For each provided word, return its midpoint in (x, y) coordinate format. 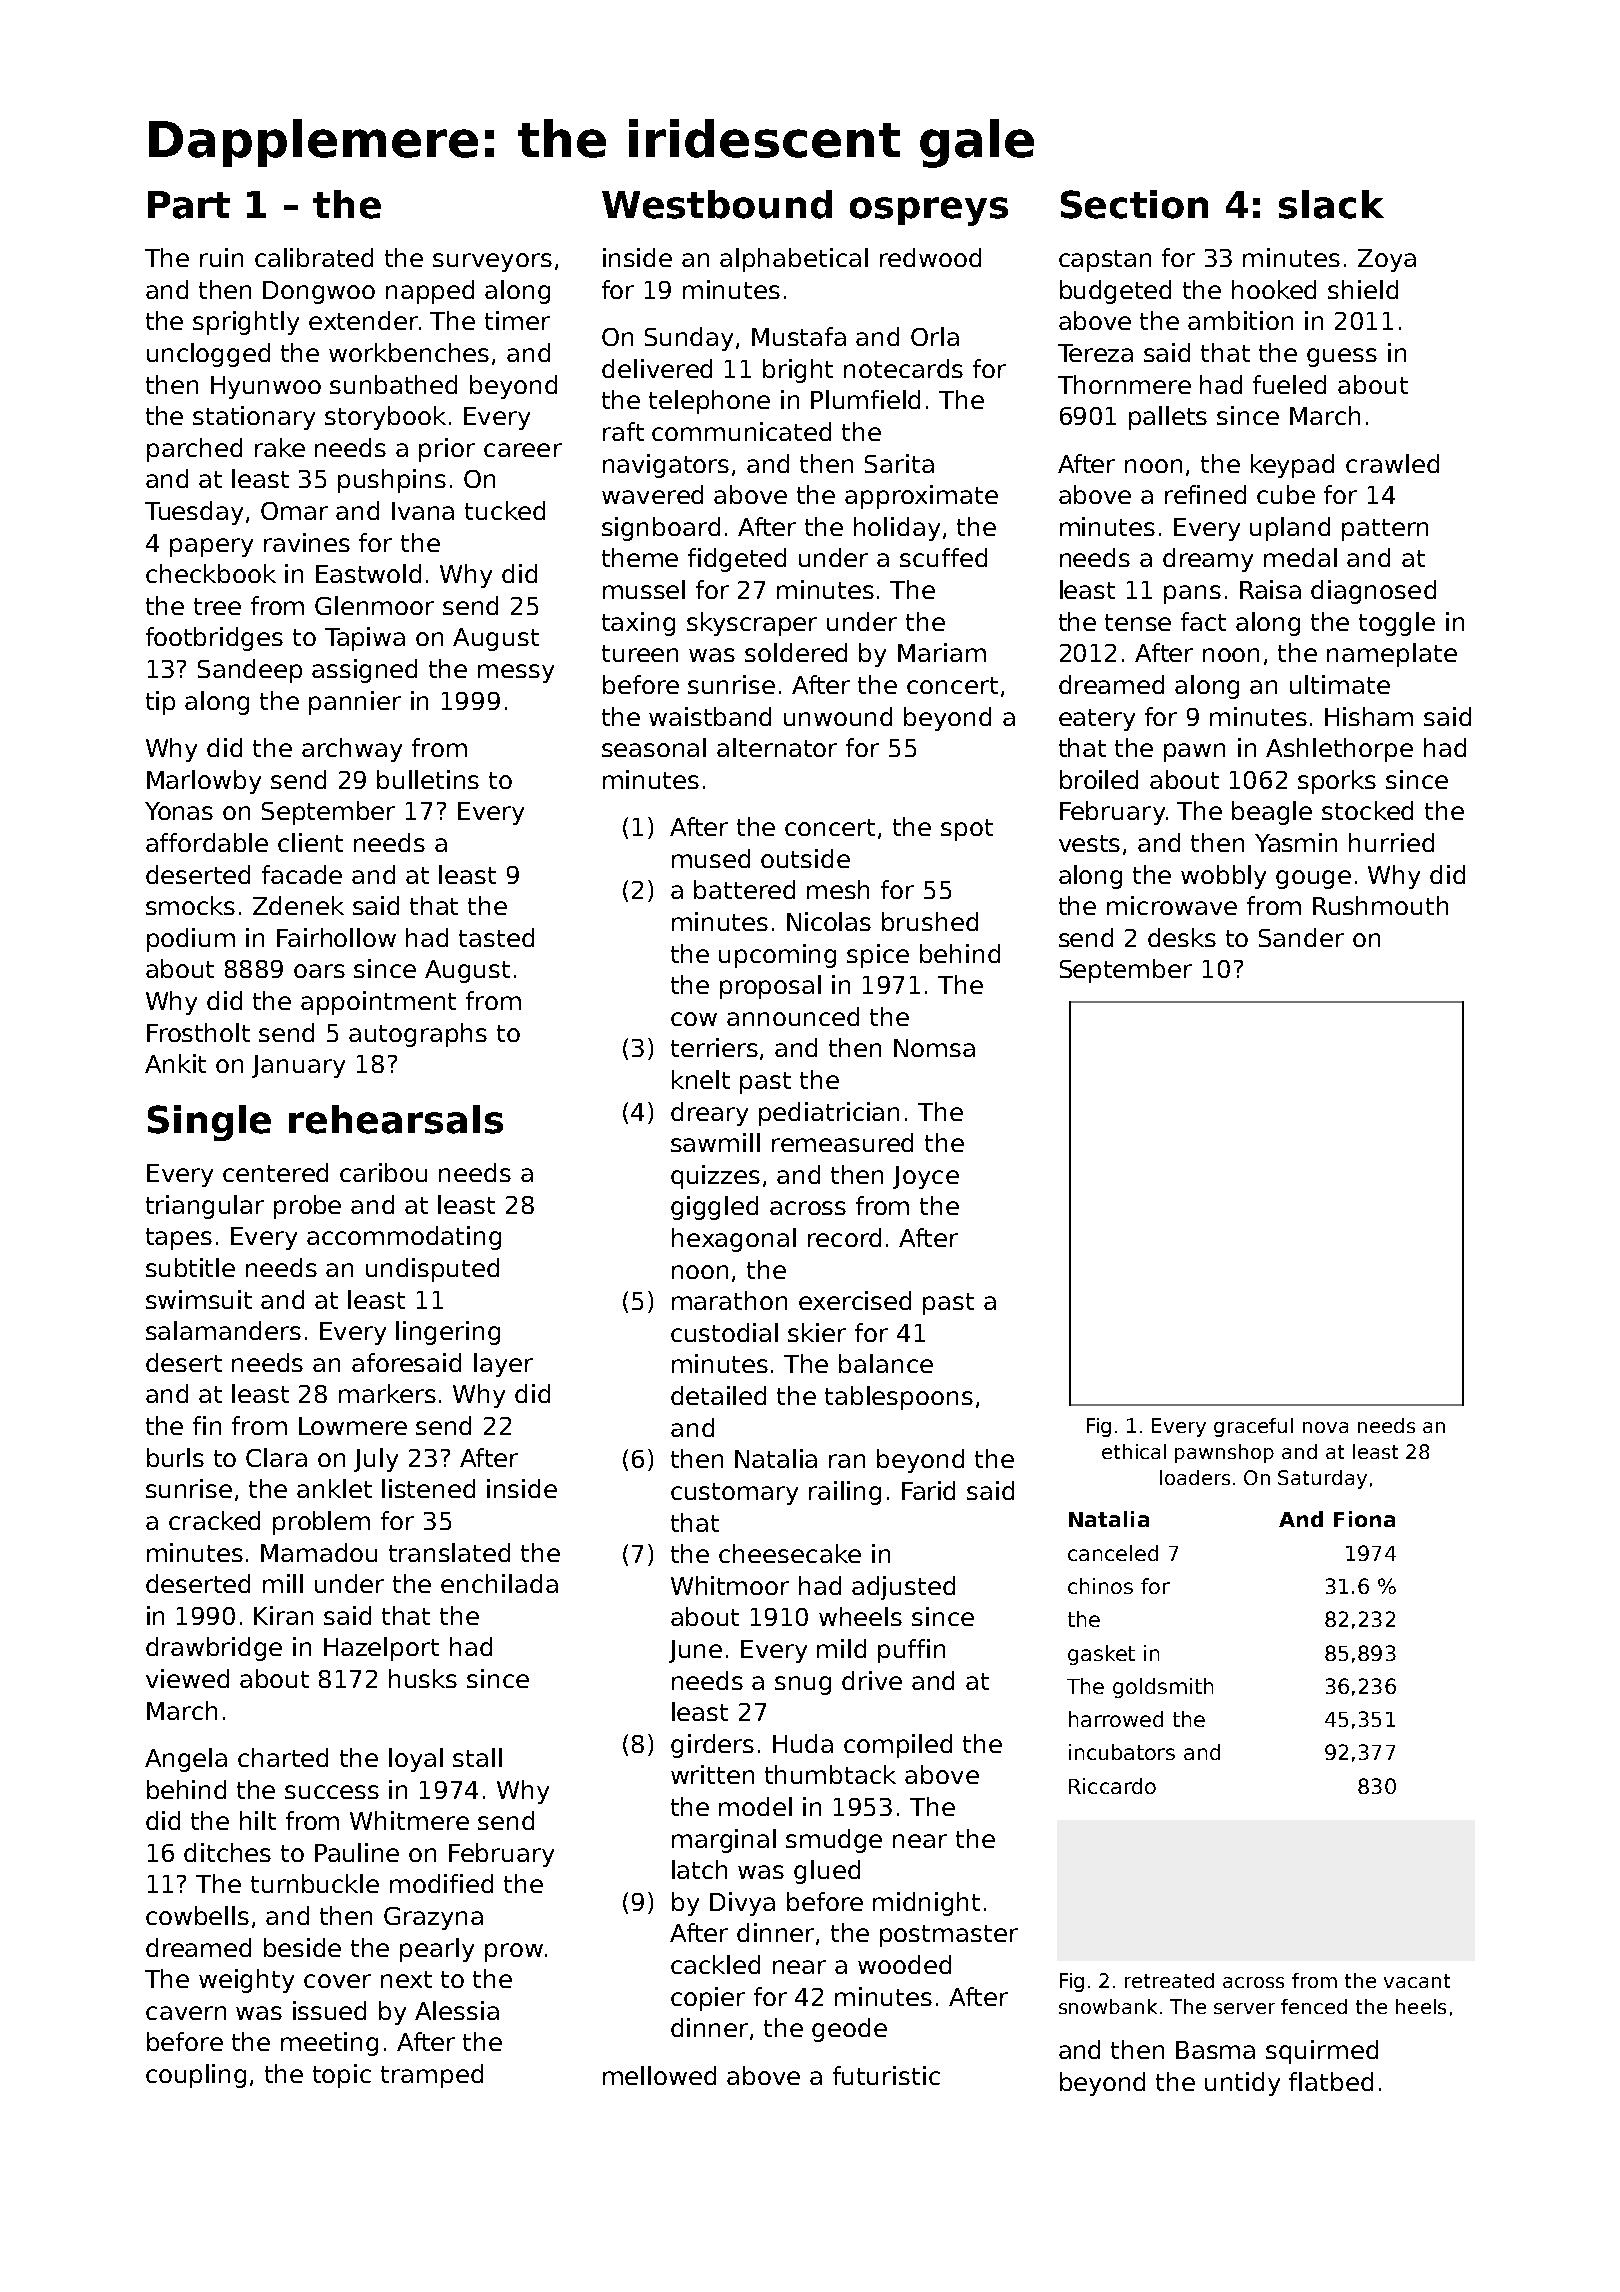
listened (428, 1488)
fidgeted (737, 560)
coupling (196, 2076)
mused (711, 858)
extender (363, 320)
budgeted (1115, 292)
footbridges (214, 639)
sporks (1337, 782)
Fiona (1364, 1519)
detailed (718, 1395)
